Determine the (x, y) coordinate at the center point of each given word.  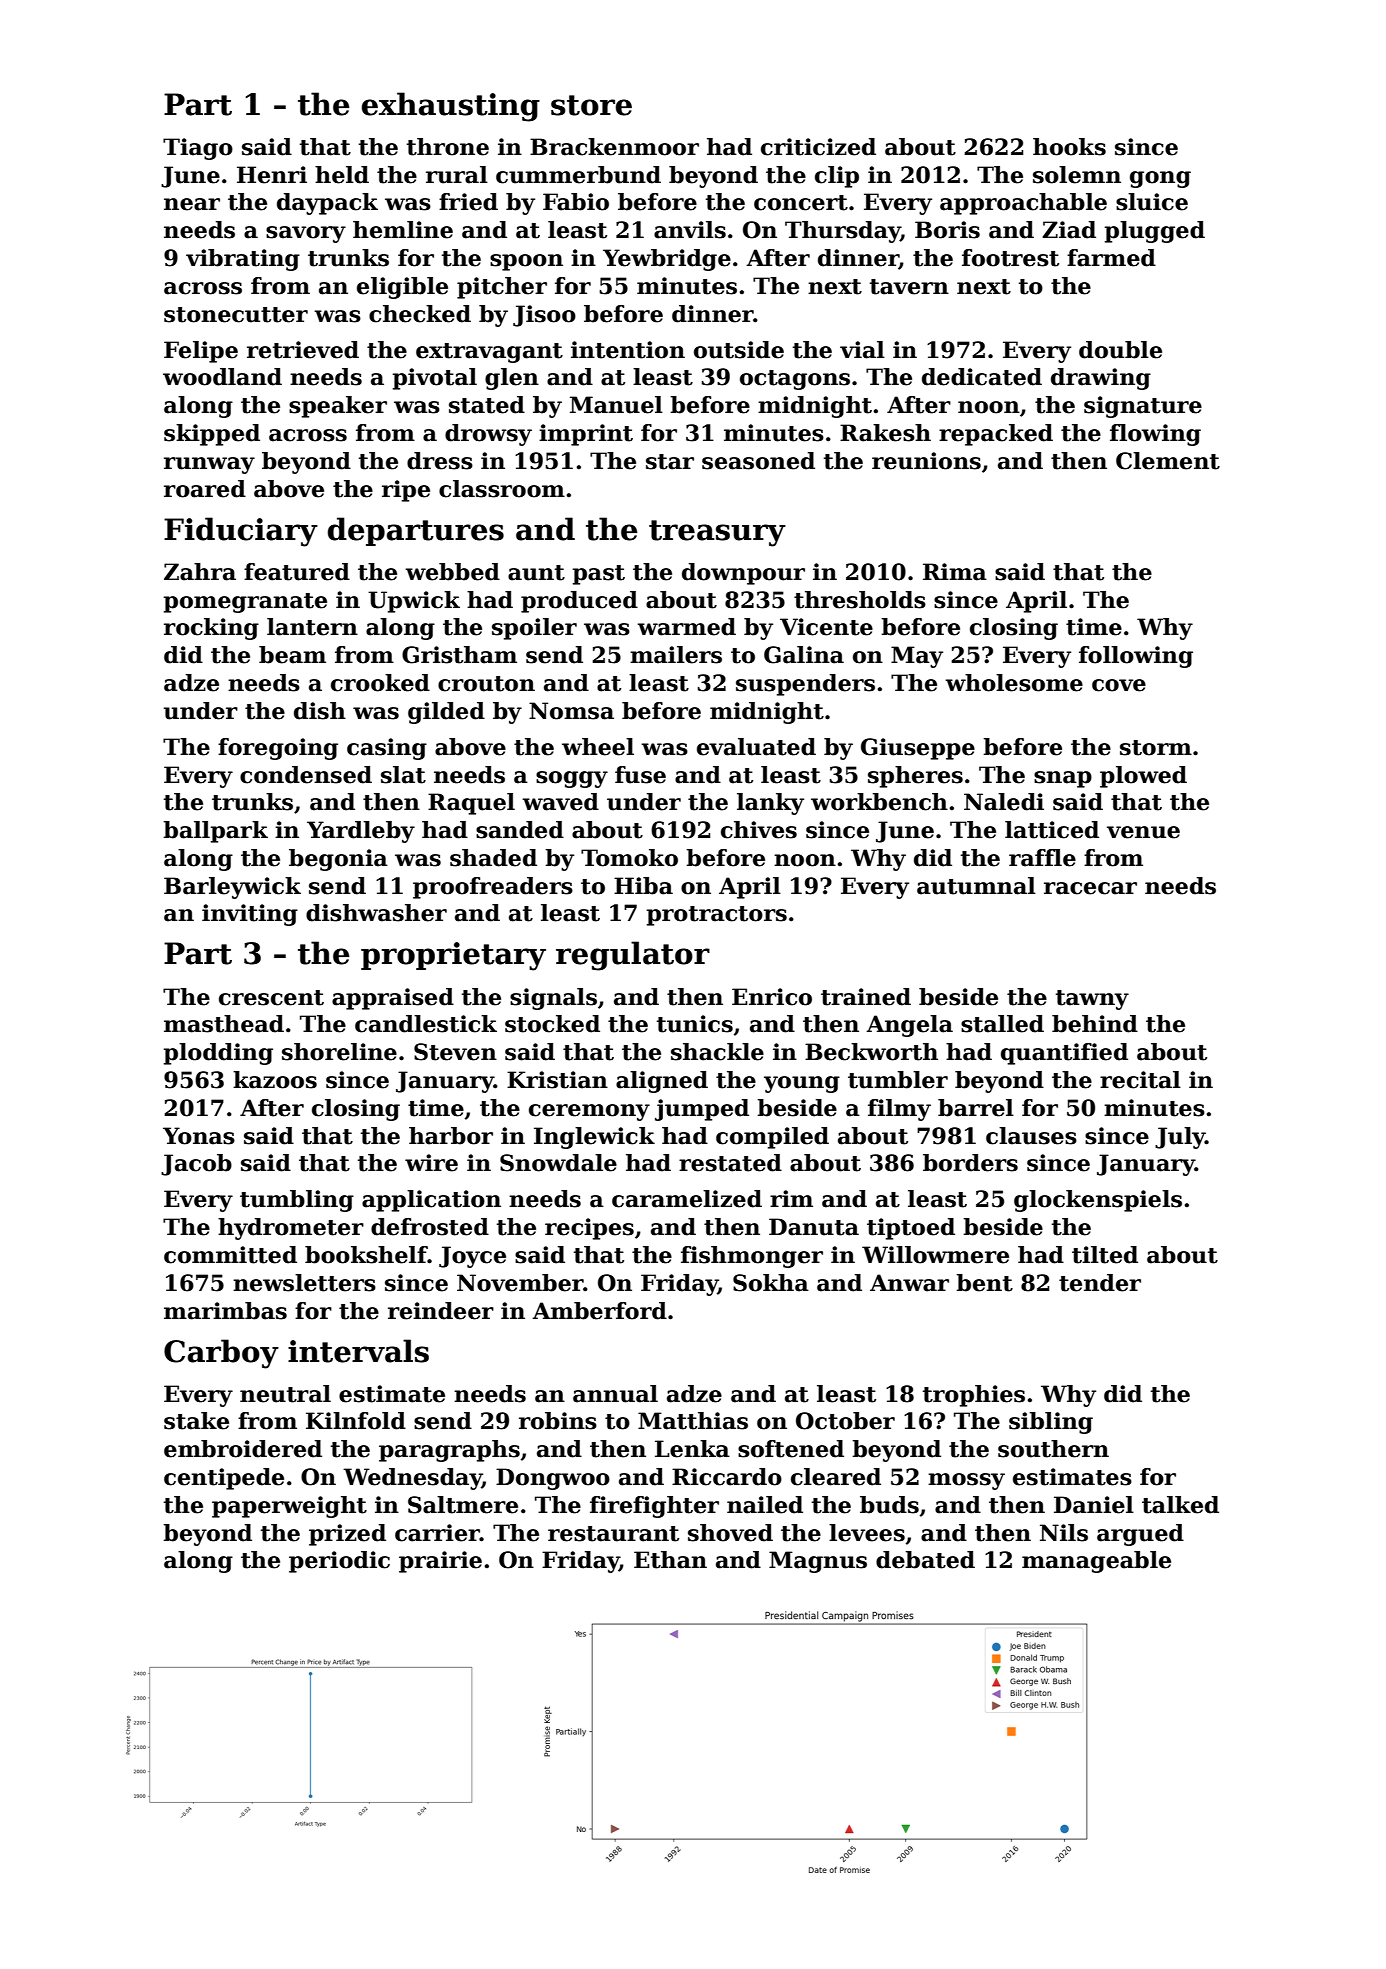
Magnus (818, 1562)
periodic (339, 1562)
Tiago (198, 149)
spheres (915, 777)
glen (512, 379)
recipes (589, 1229)
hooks (1069, 147)
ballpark (215, 832)
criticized (818, 147)
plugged (1155, 232)
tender (1100, 1283)
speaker (338, 407)
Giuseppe (918, 749)
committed (230, 1255)
